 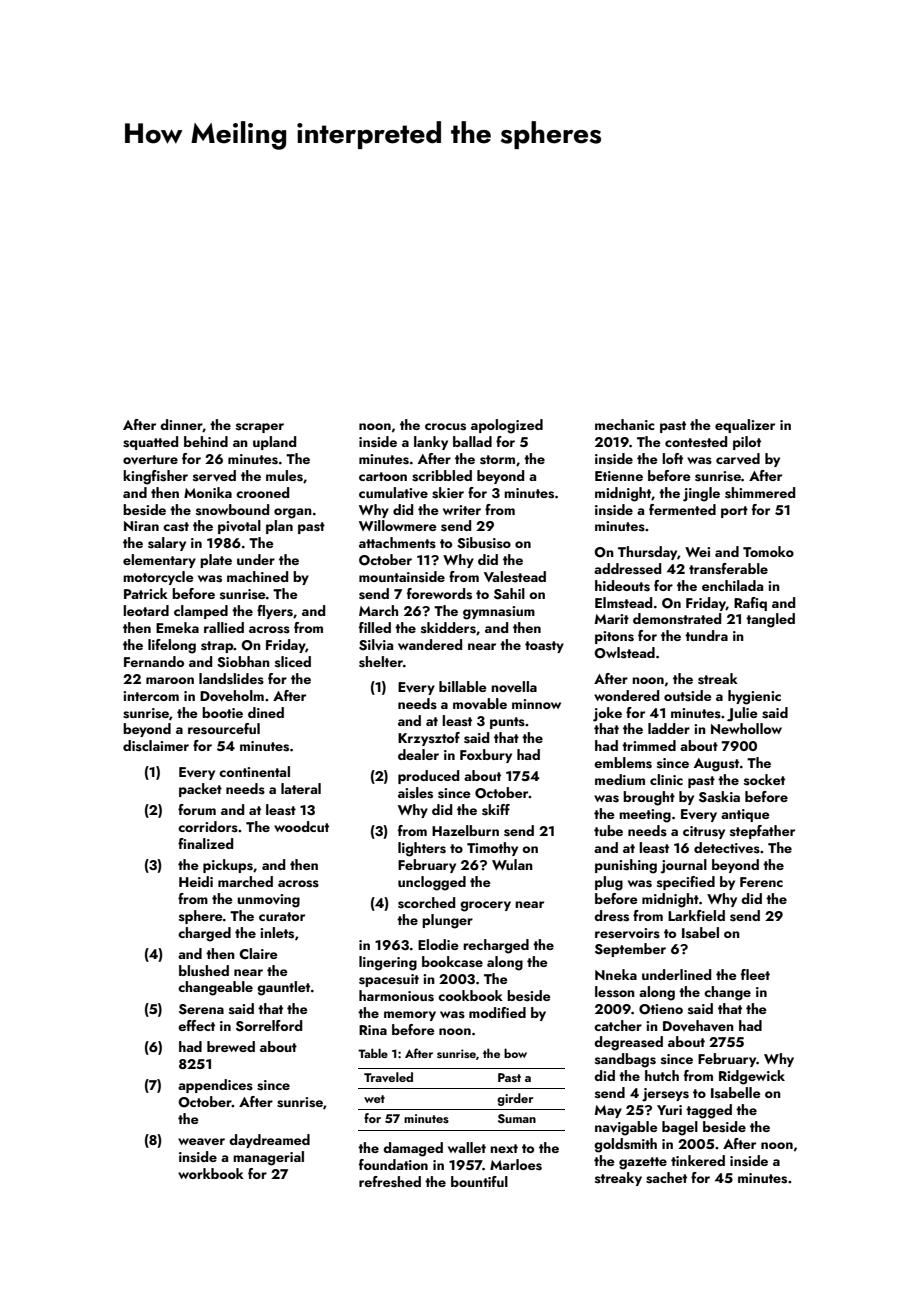 What do you see at coordinates (620, 779) in the screenshot?
I see `medium` at bounding box center [620, 779].
